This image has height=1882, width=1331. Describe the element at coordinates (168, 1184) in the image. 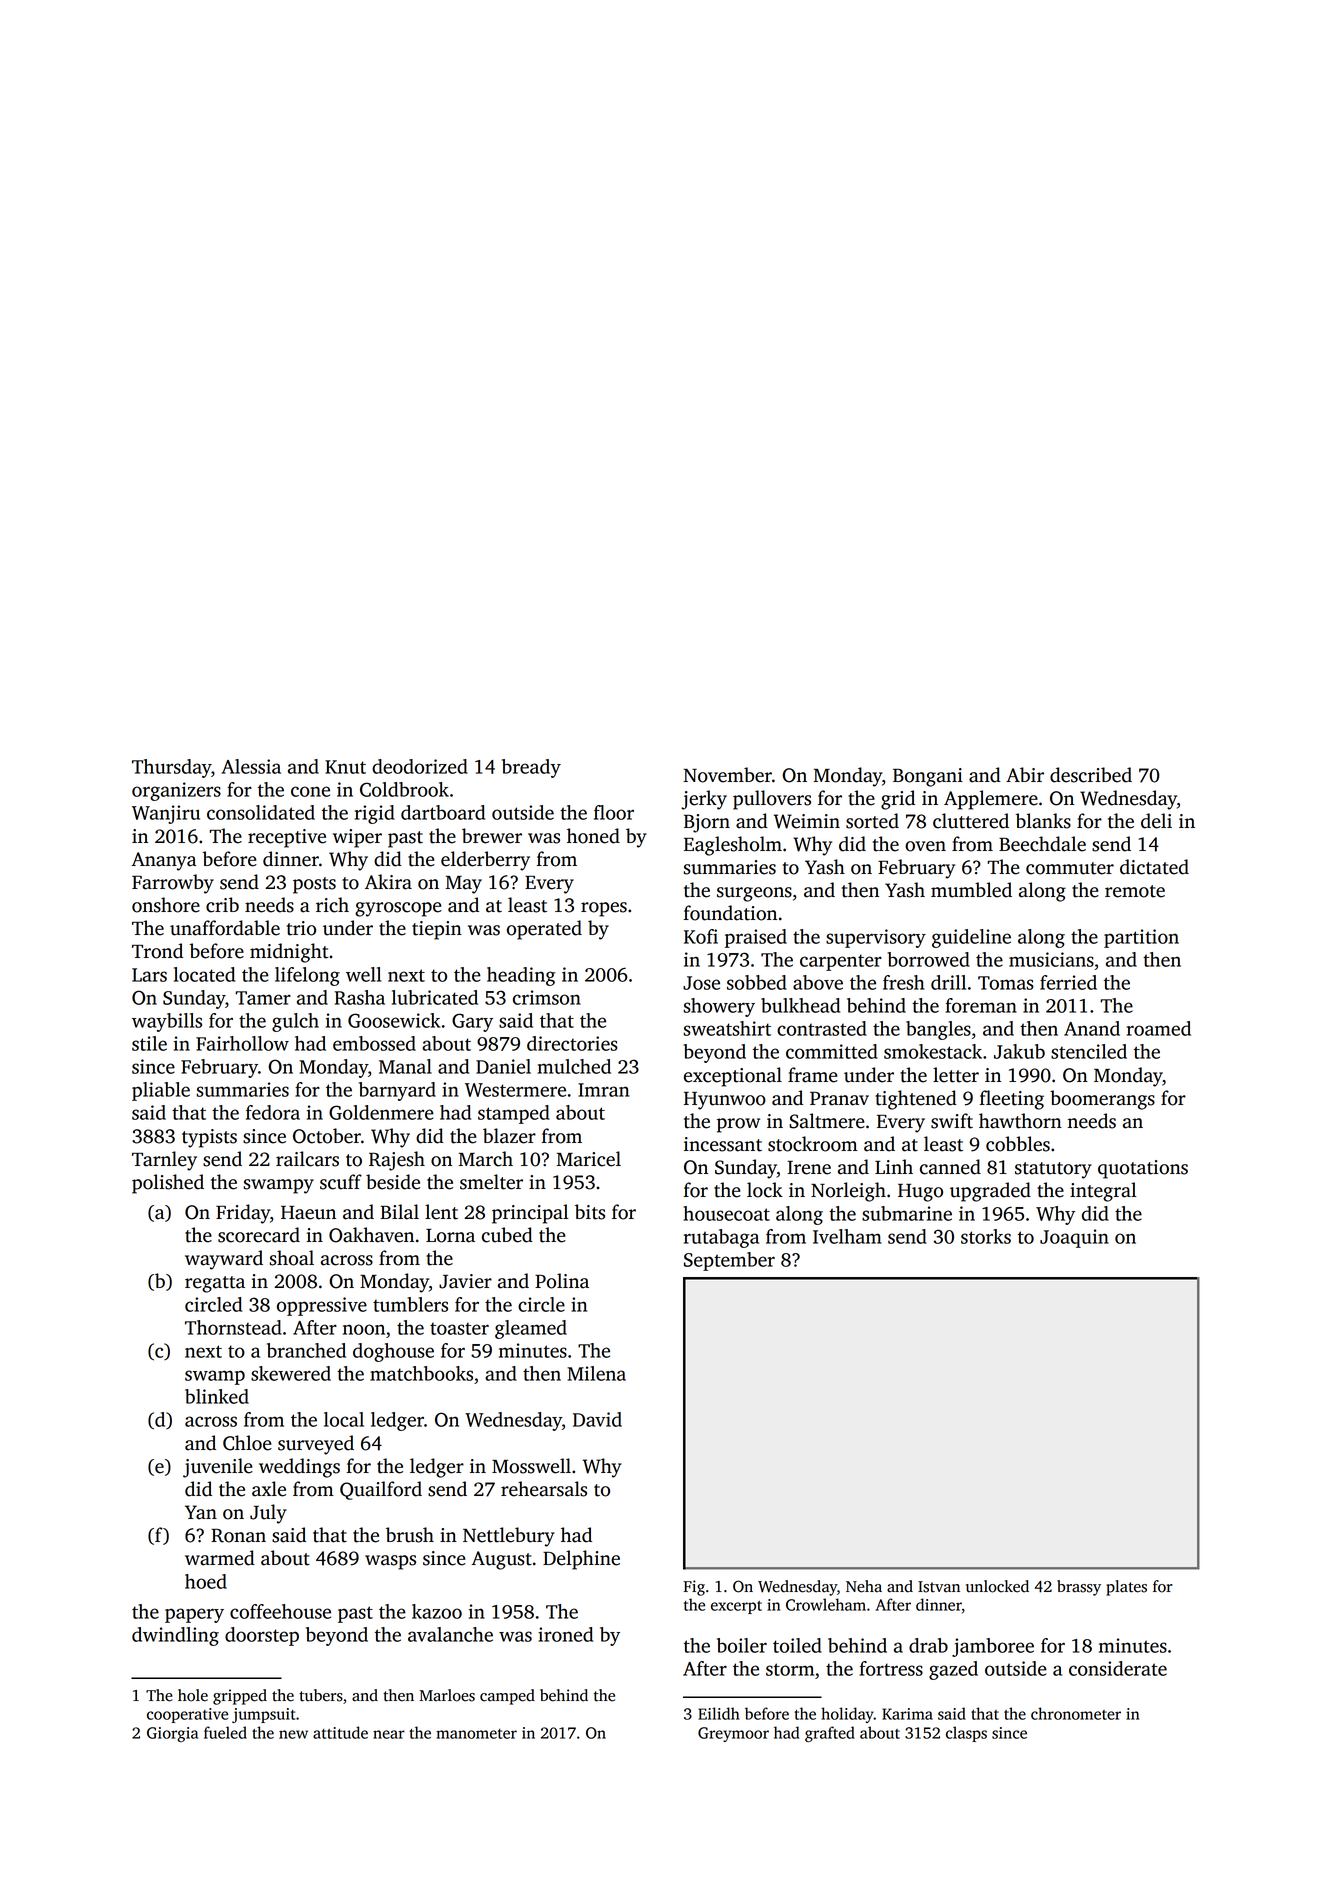

I see `polished` at that location.
